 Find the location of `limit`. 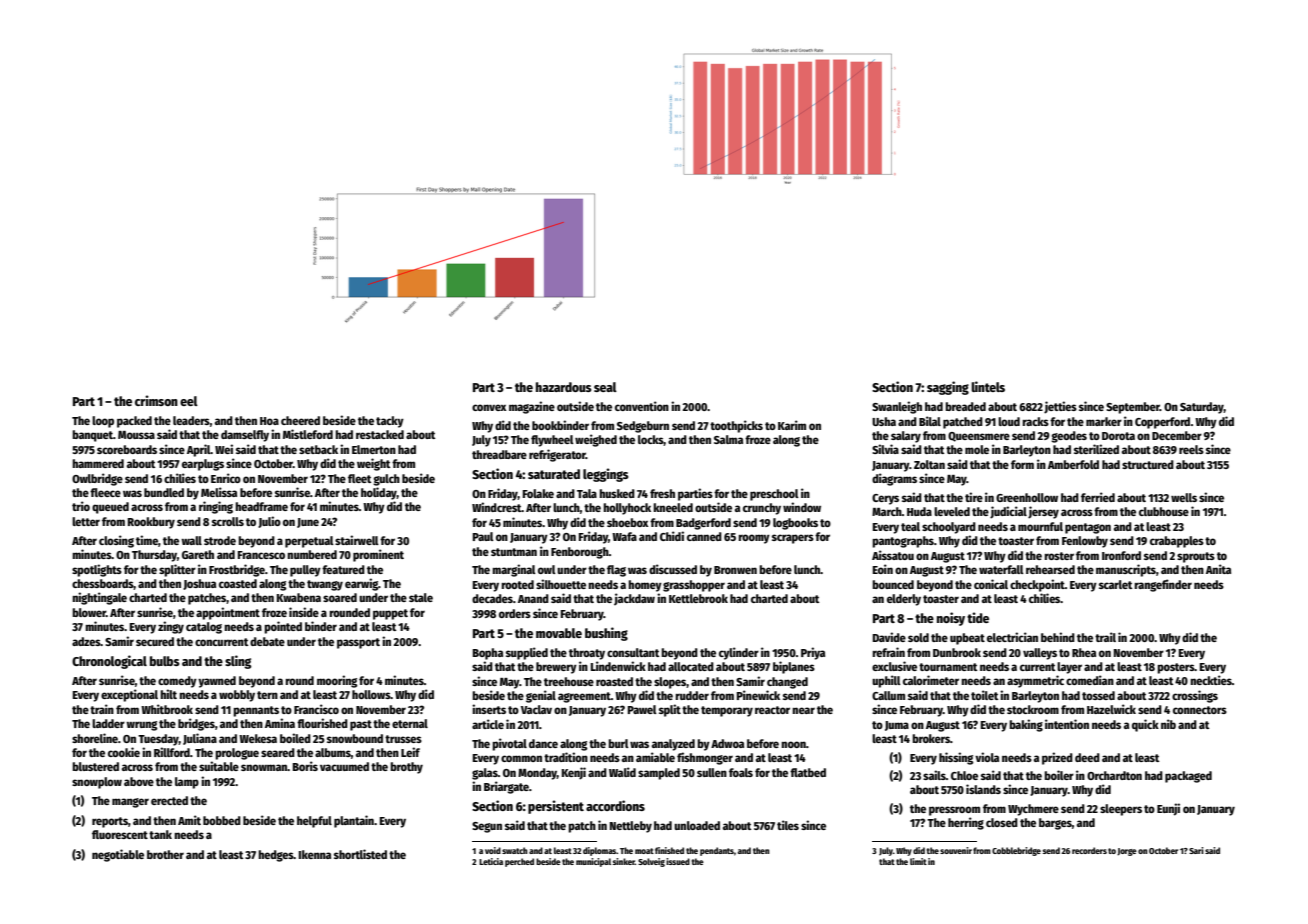

limit is located at coordinates (918, 861).
